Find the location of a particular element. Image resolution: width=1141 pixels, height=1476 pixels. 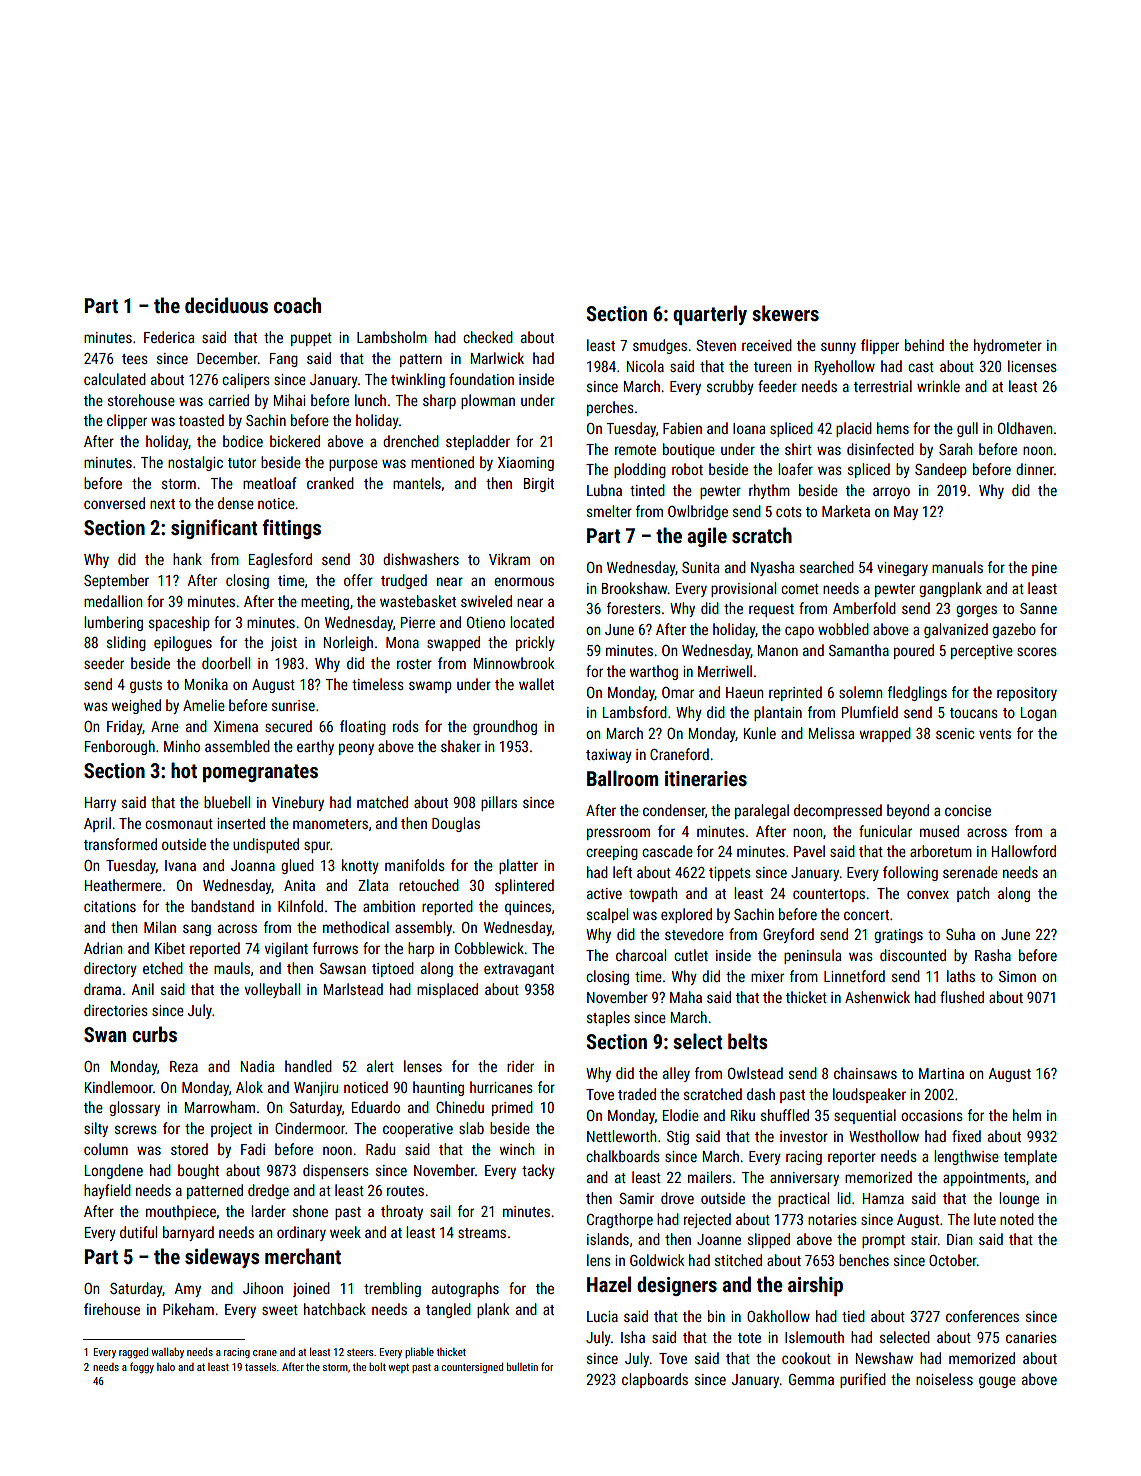

Merriwell is located at coordinates (725, 671).
